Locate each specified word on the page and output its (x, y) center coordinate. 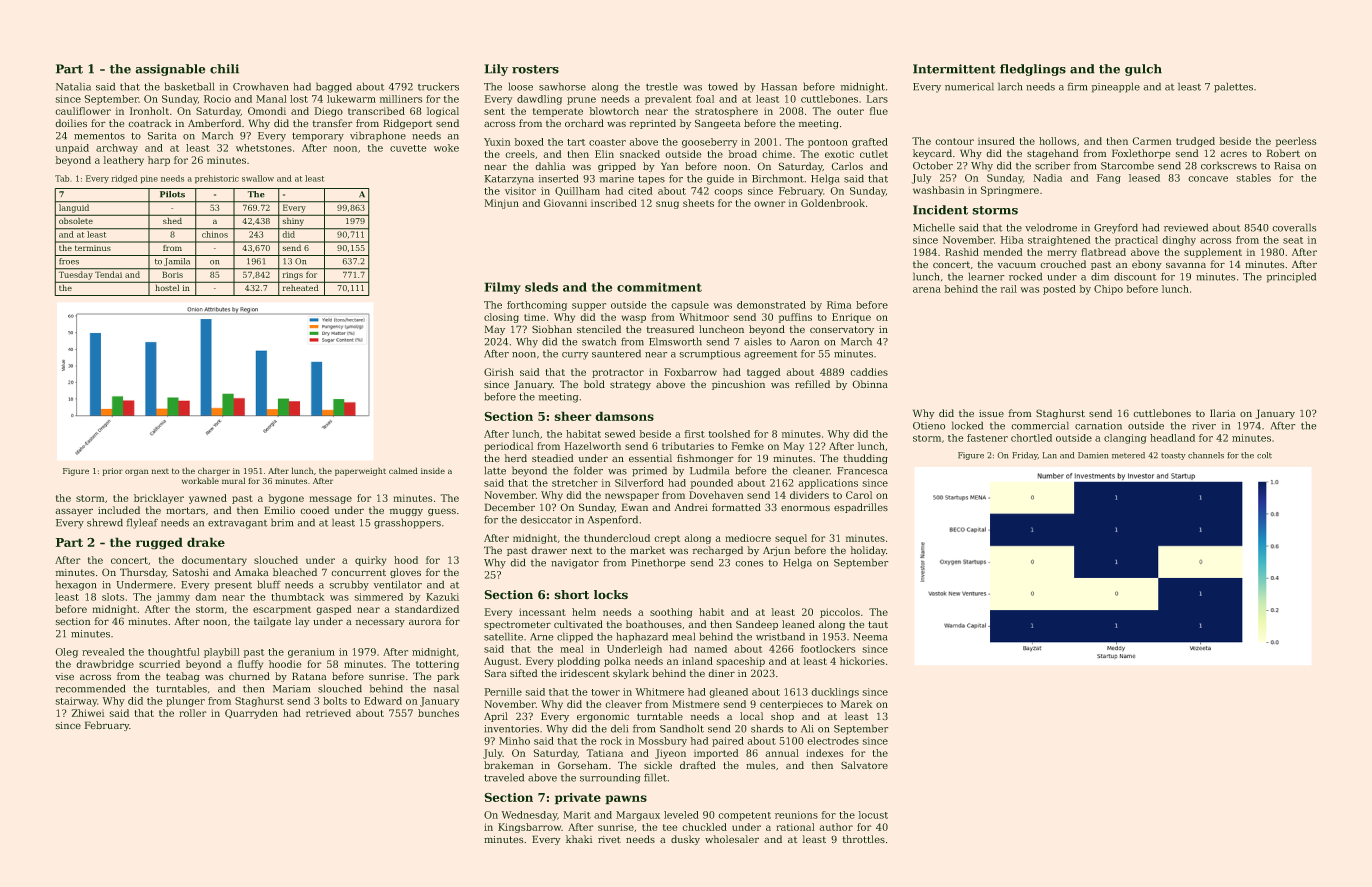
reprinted (652, 124)
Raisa (1287, 166)
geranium (311, 653)
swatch (599, 341)
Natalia (73, 86)
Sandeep (757, 625)
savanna (1186, 265)
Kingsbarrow (530, 828)
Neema (870, 637)
